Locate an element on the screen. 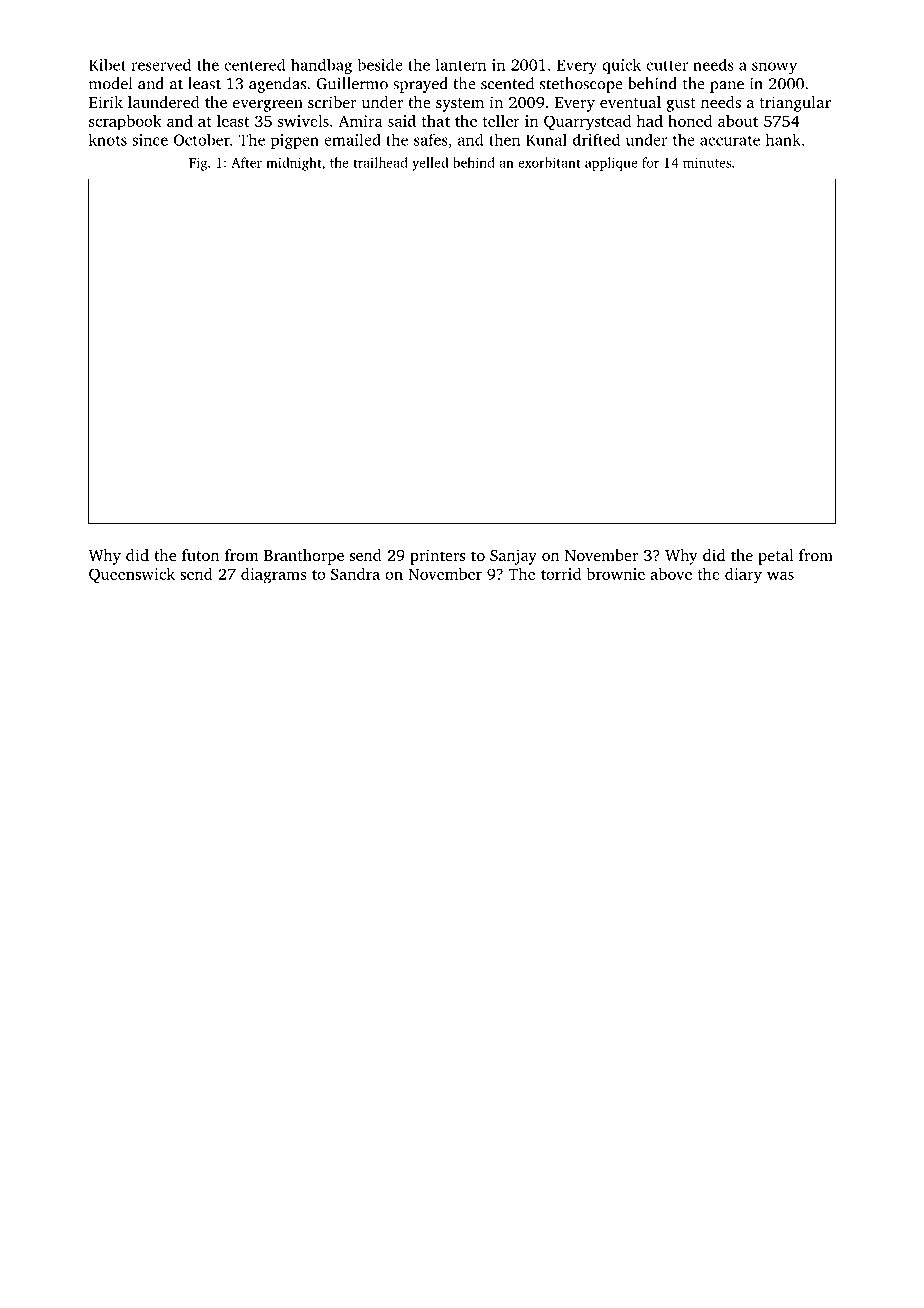 This screenshot has height=1308, width=924. beside is located at coordinates (380, 64).
